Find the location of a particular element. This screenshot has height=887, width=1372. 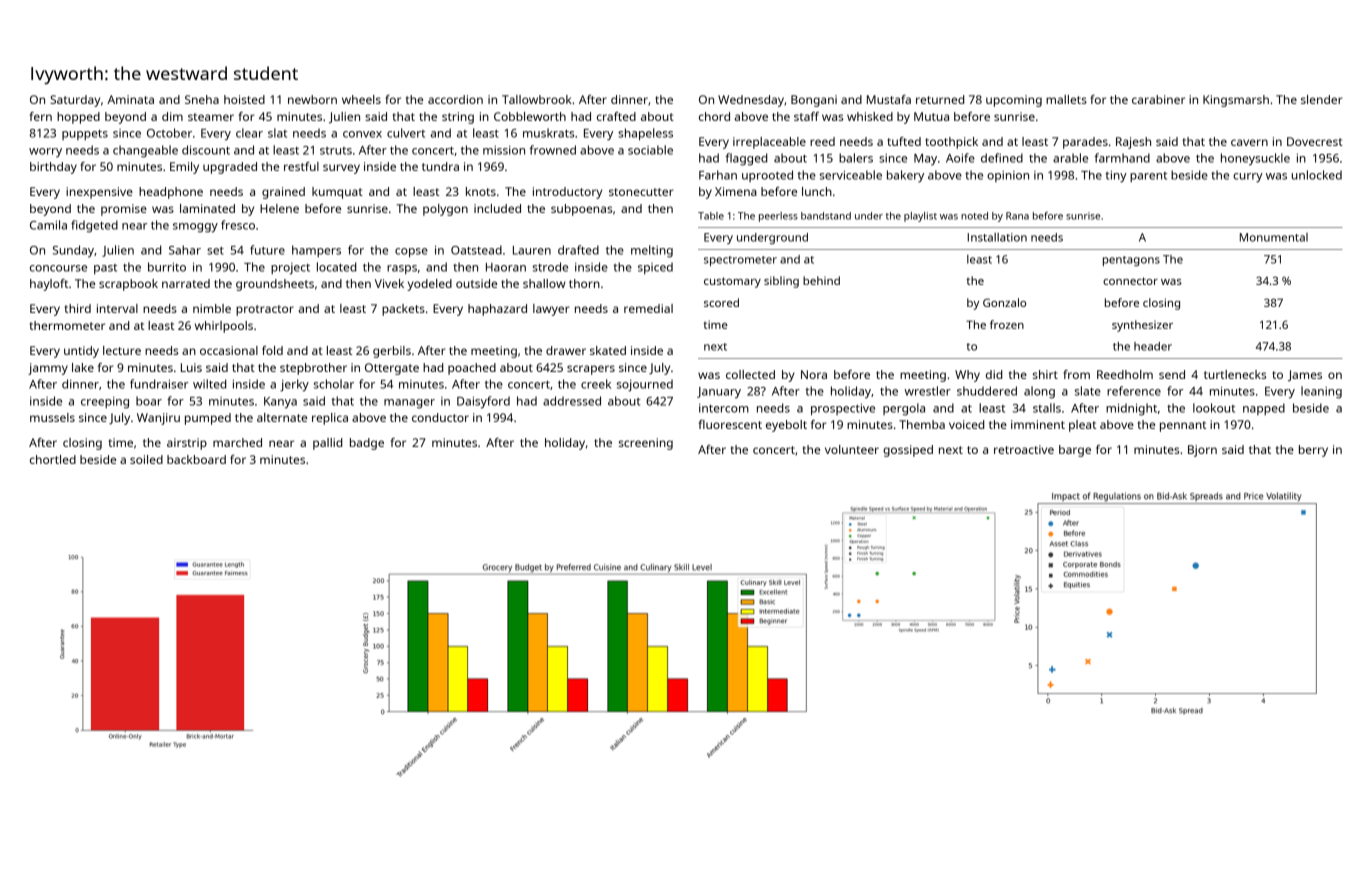

frowned is located at coordinates (552, 150).
